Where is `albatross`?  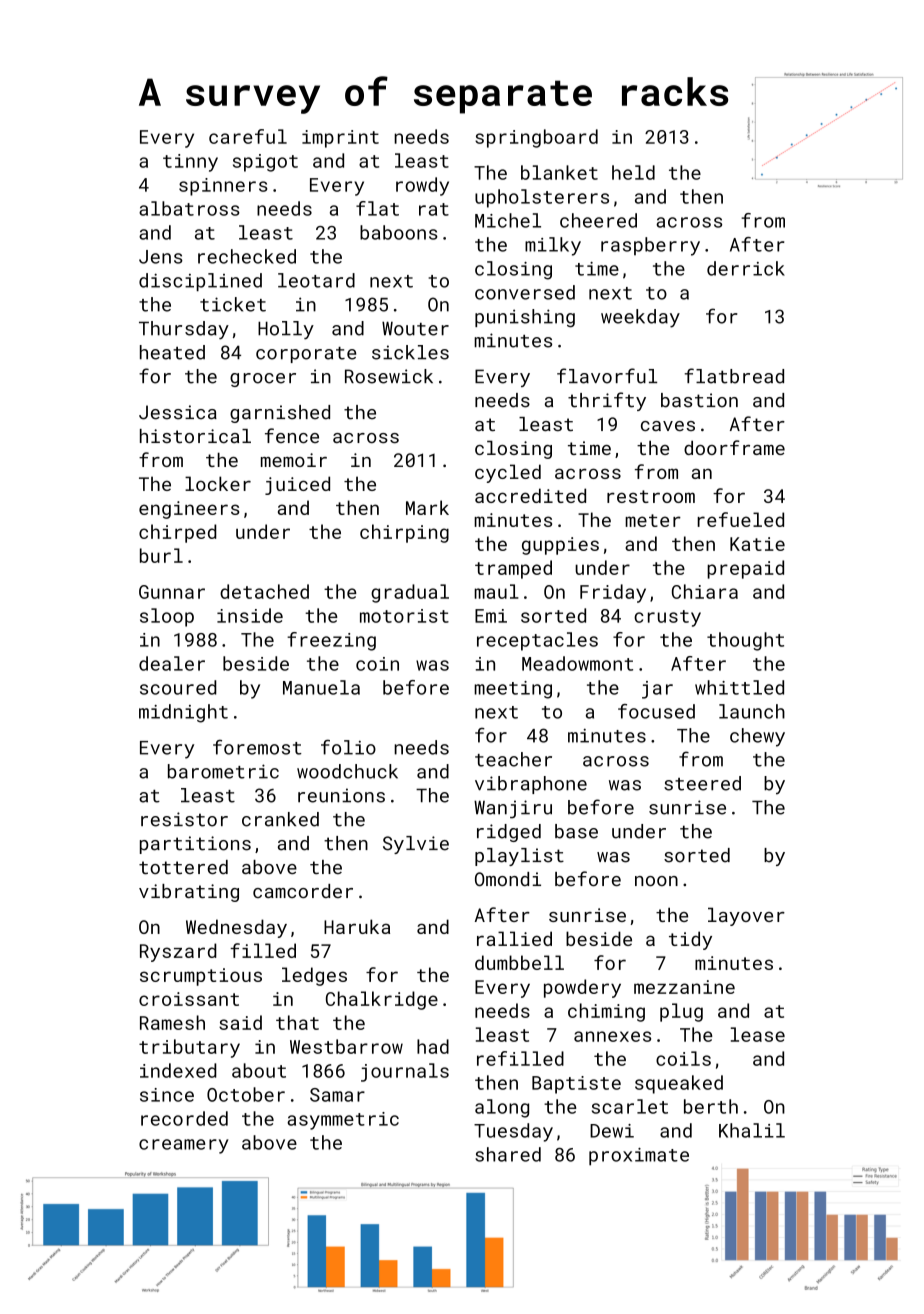
albatross is located at coordinates (189, 208).
